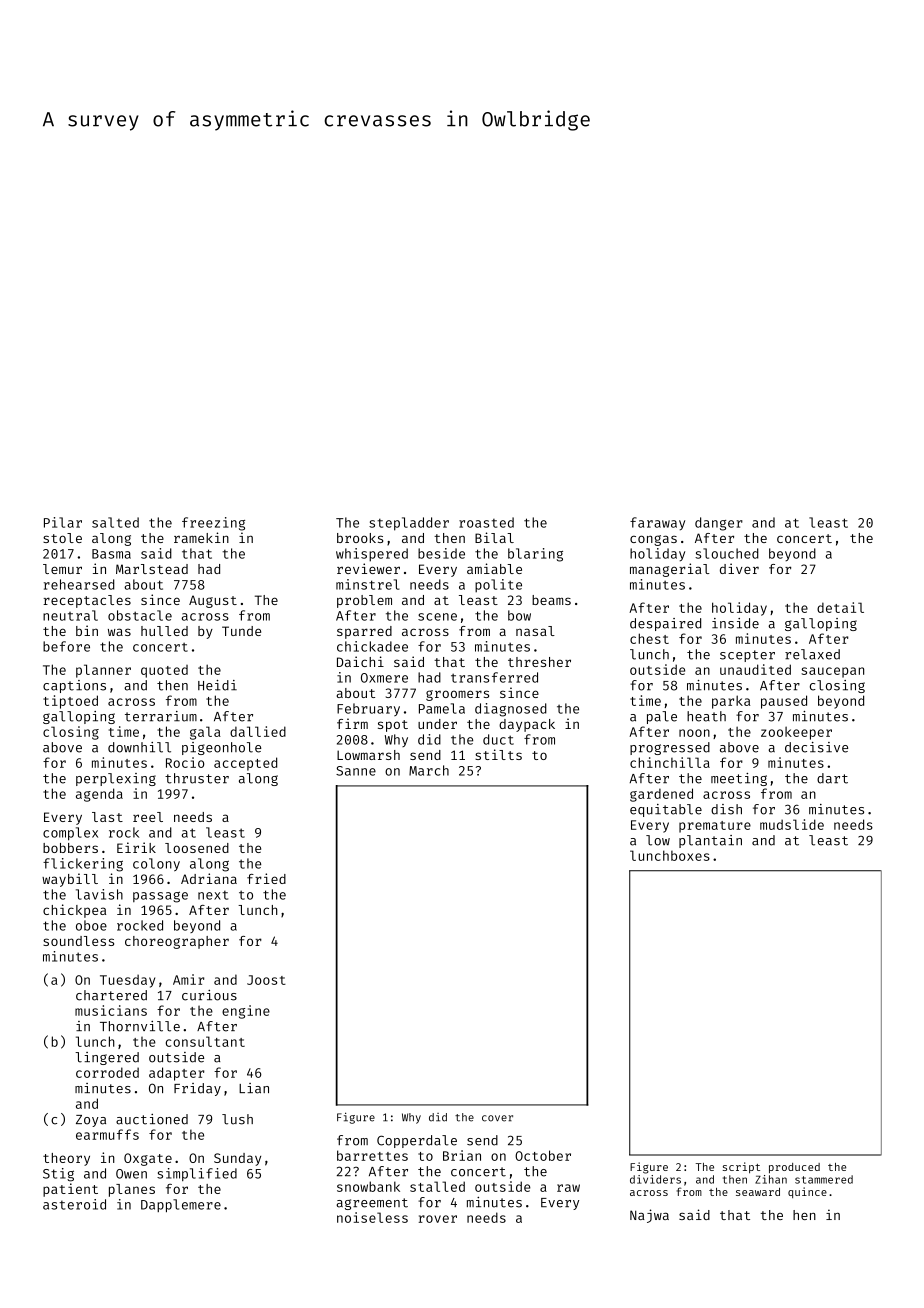 The image size is (924, 1308). I want to click on asteroid, so click(74, 1204).
